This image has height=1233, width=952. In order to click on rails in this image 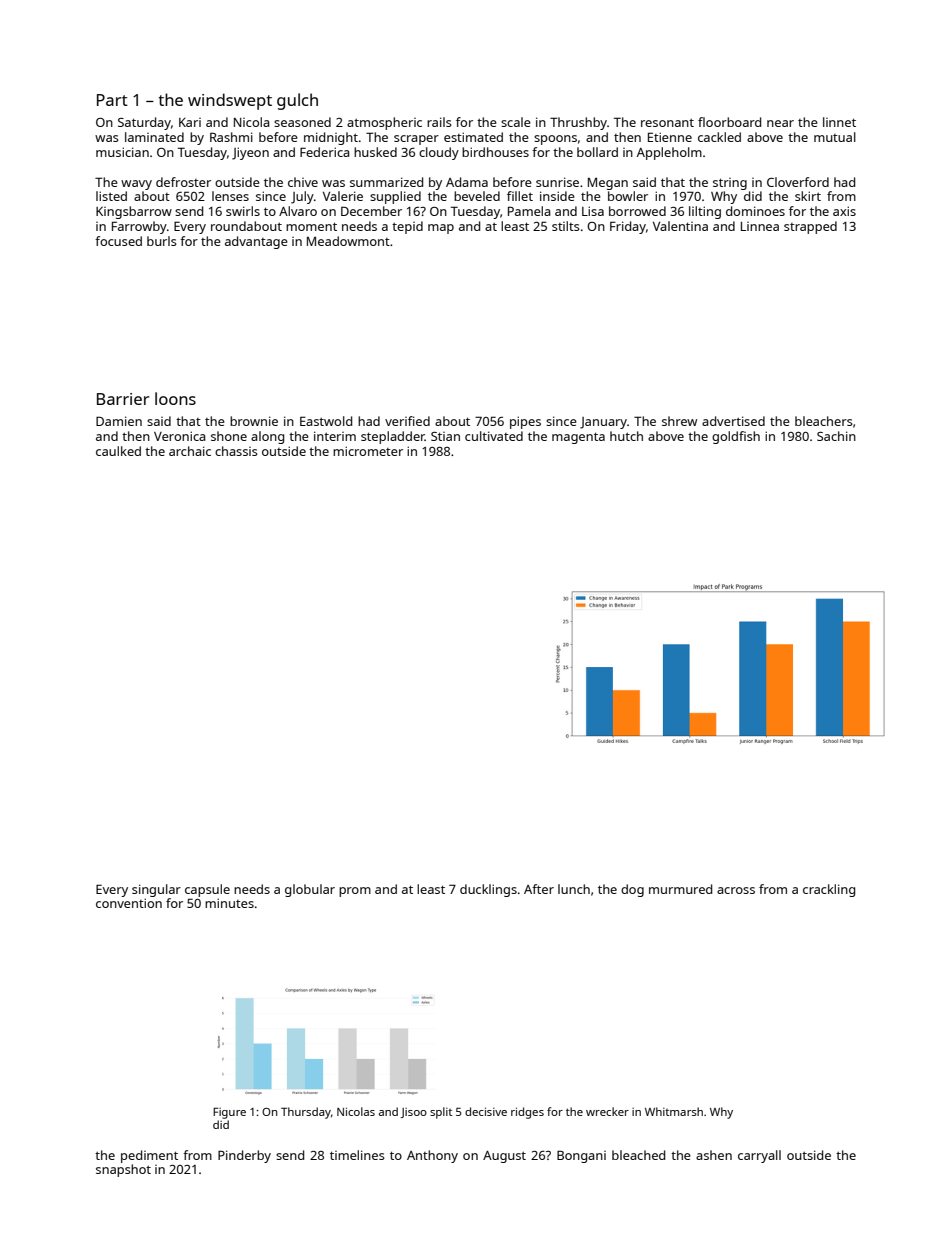, I will do `click(439, 122)`.
